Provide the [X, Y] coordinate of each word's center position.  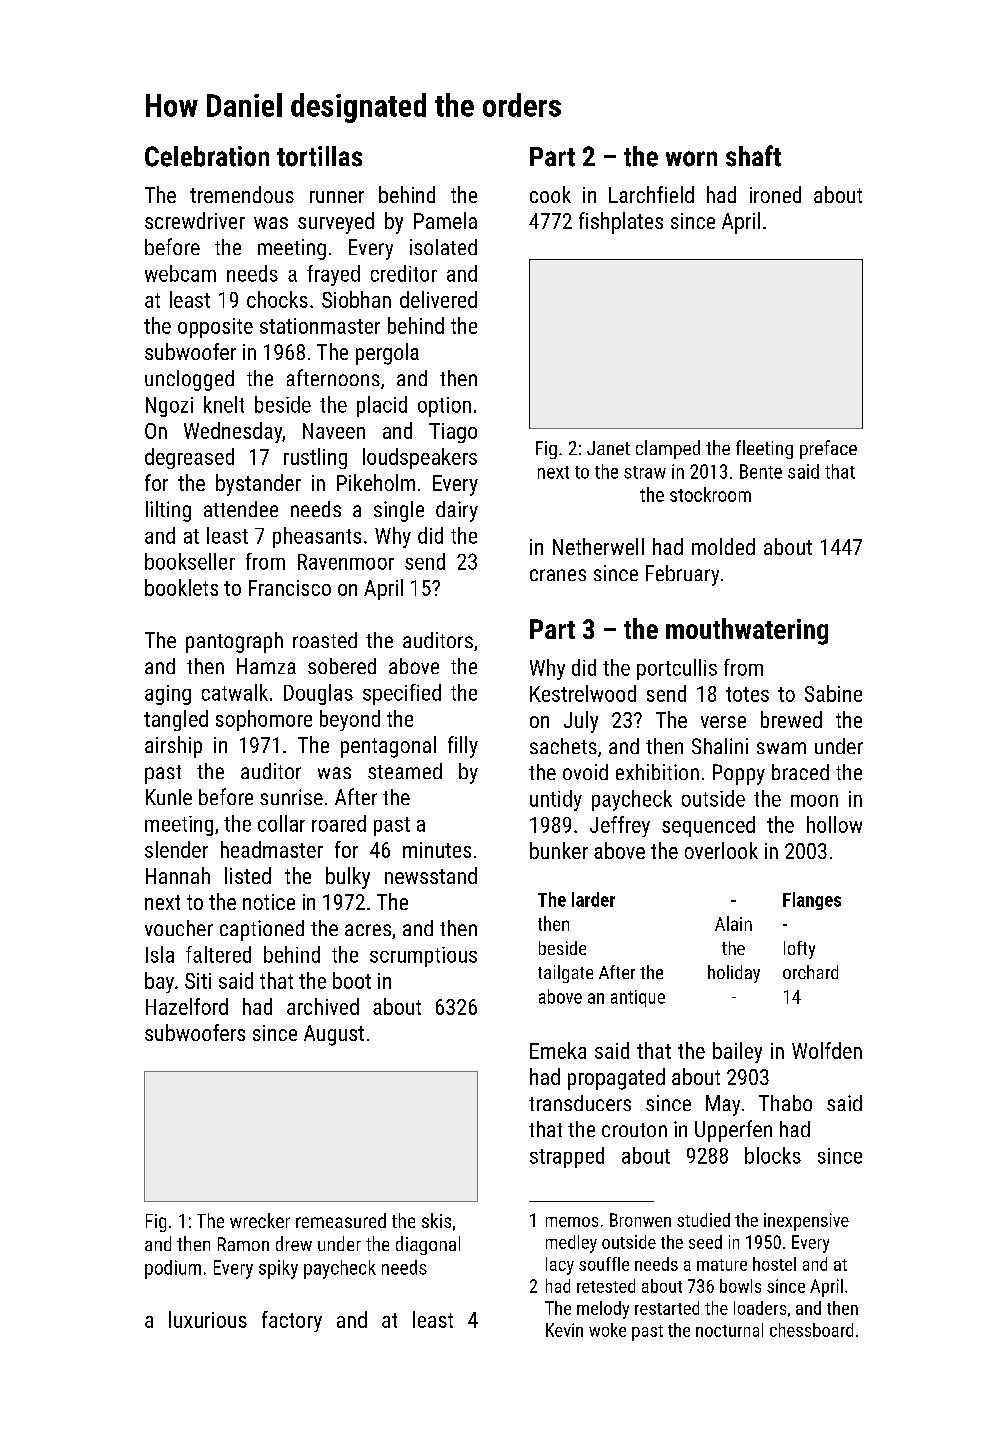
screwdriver [195, 220]
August [334, 1035]
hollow [834, 824]
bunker [559, 850]
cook [550, 194]
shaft [753, 156]
